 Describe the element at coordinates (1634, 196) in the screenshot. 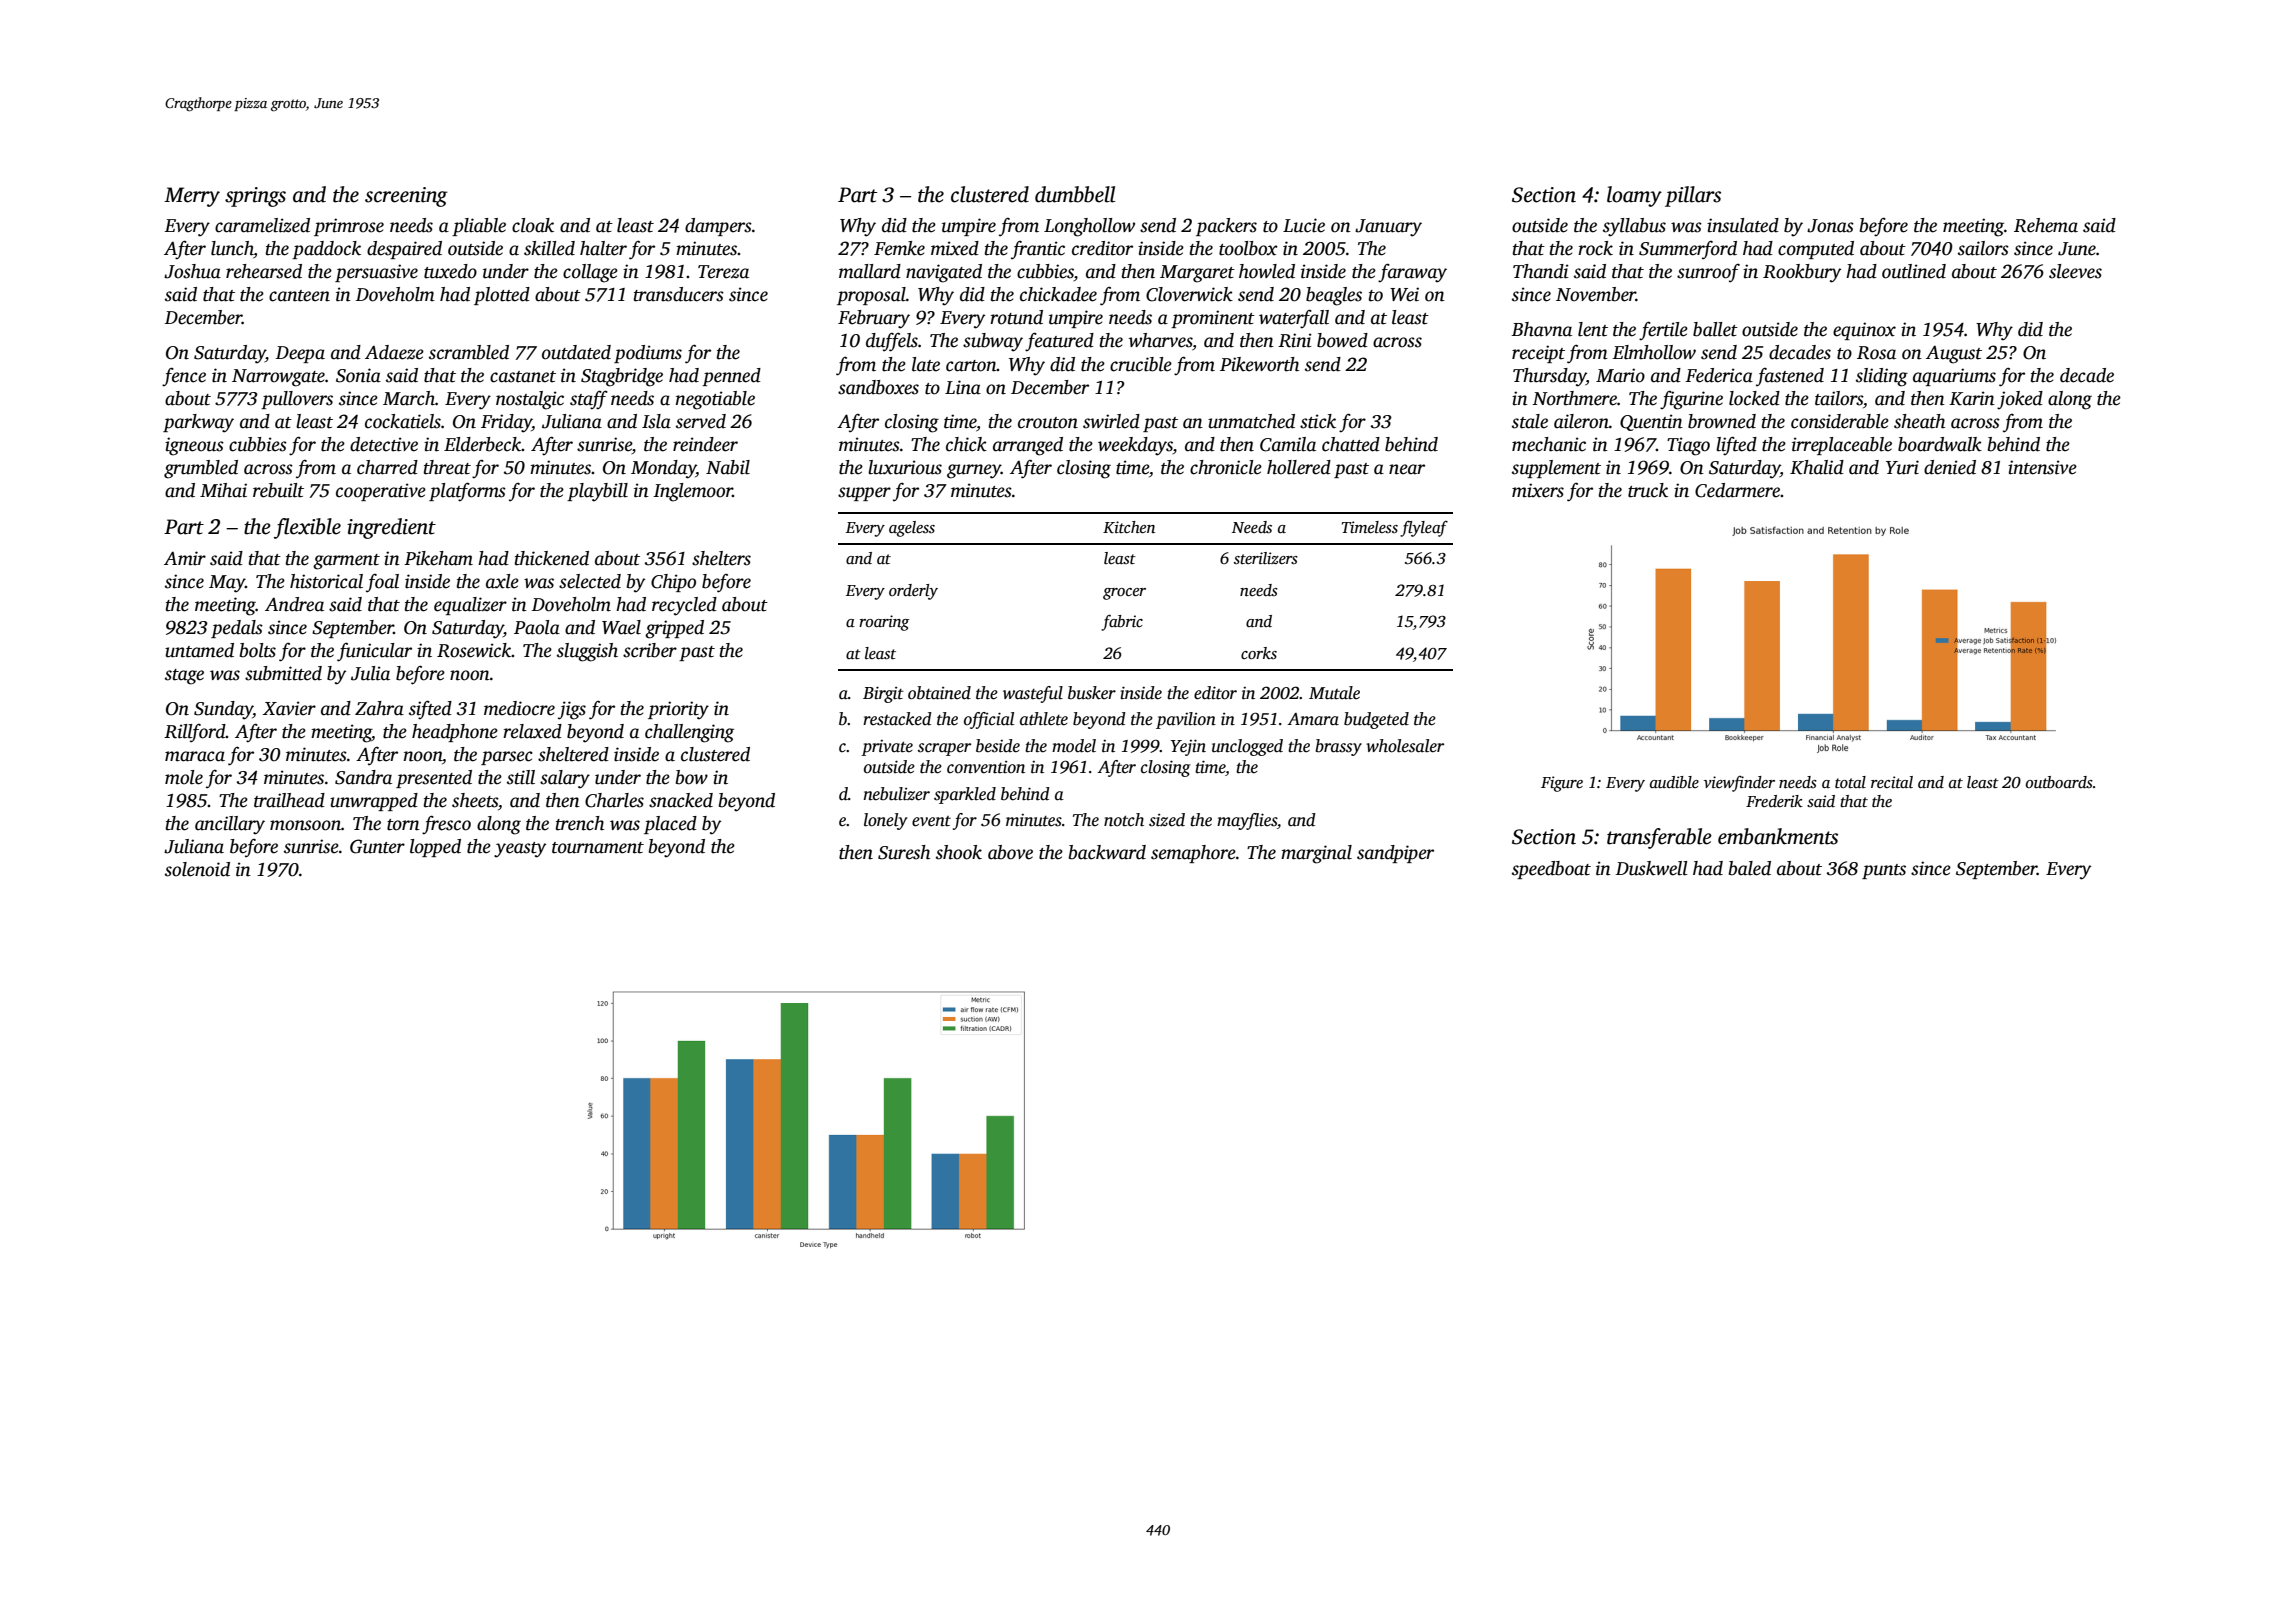

I see `loamy` at that location.
